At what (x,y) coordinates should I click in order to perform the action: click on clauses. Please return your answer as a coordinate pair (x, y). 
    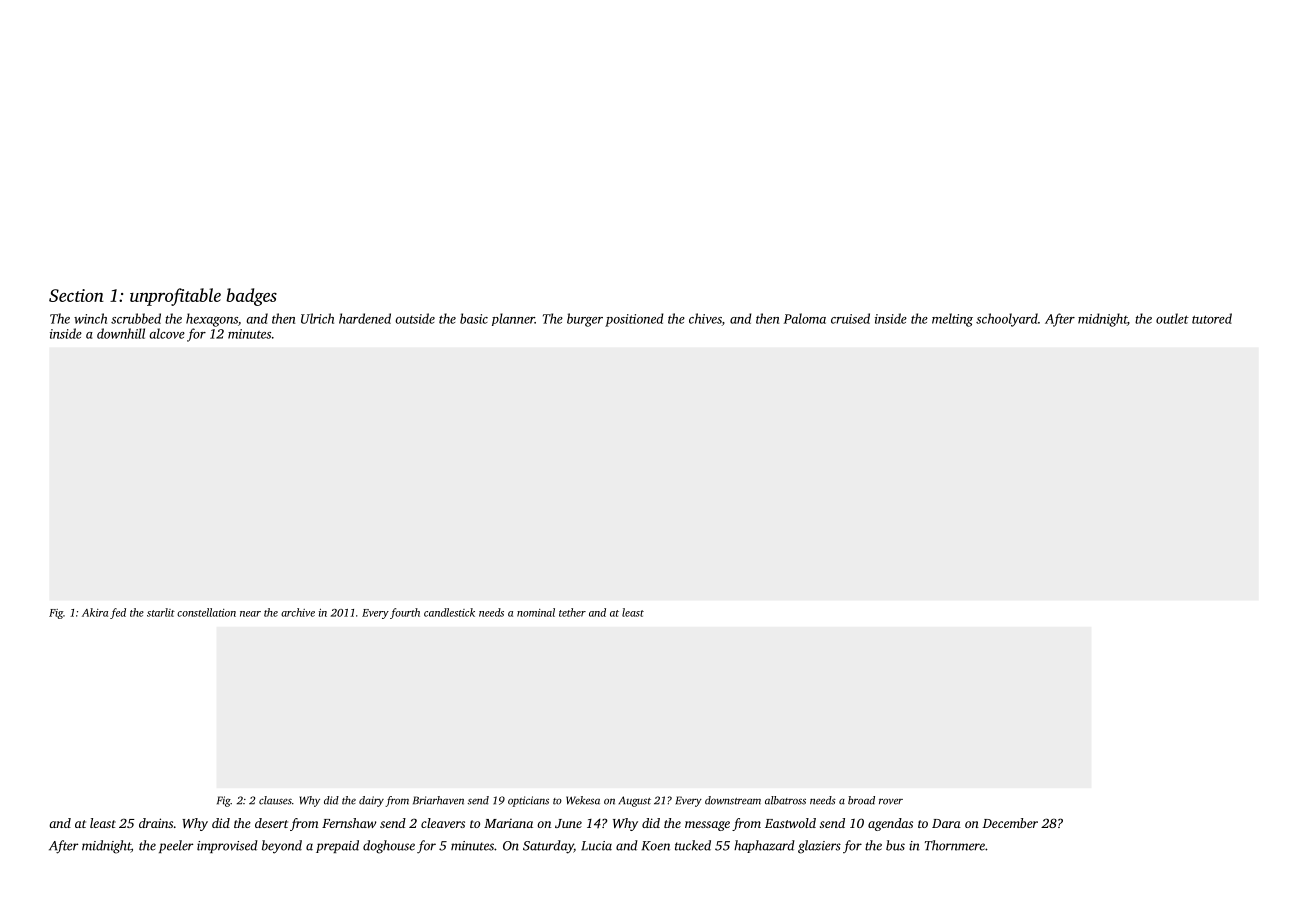
    Looking at the image, I should click on (275, 800).
